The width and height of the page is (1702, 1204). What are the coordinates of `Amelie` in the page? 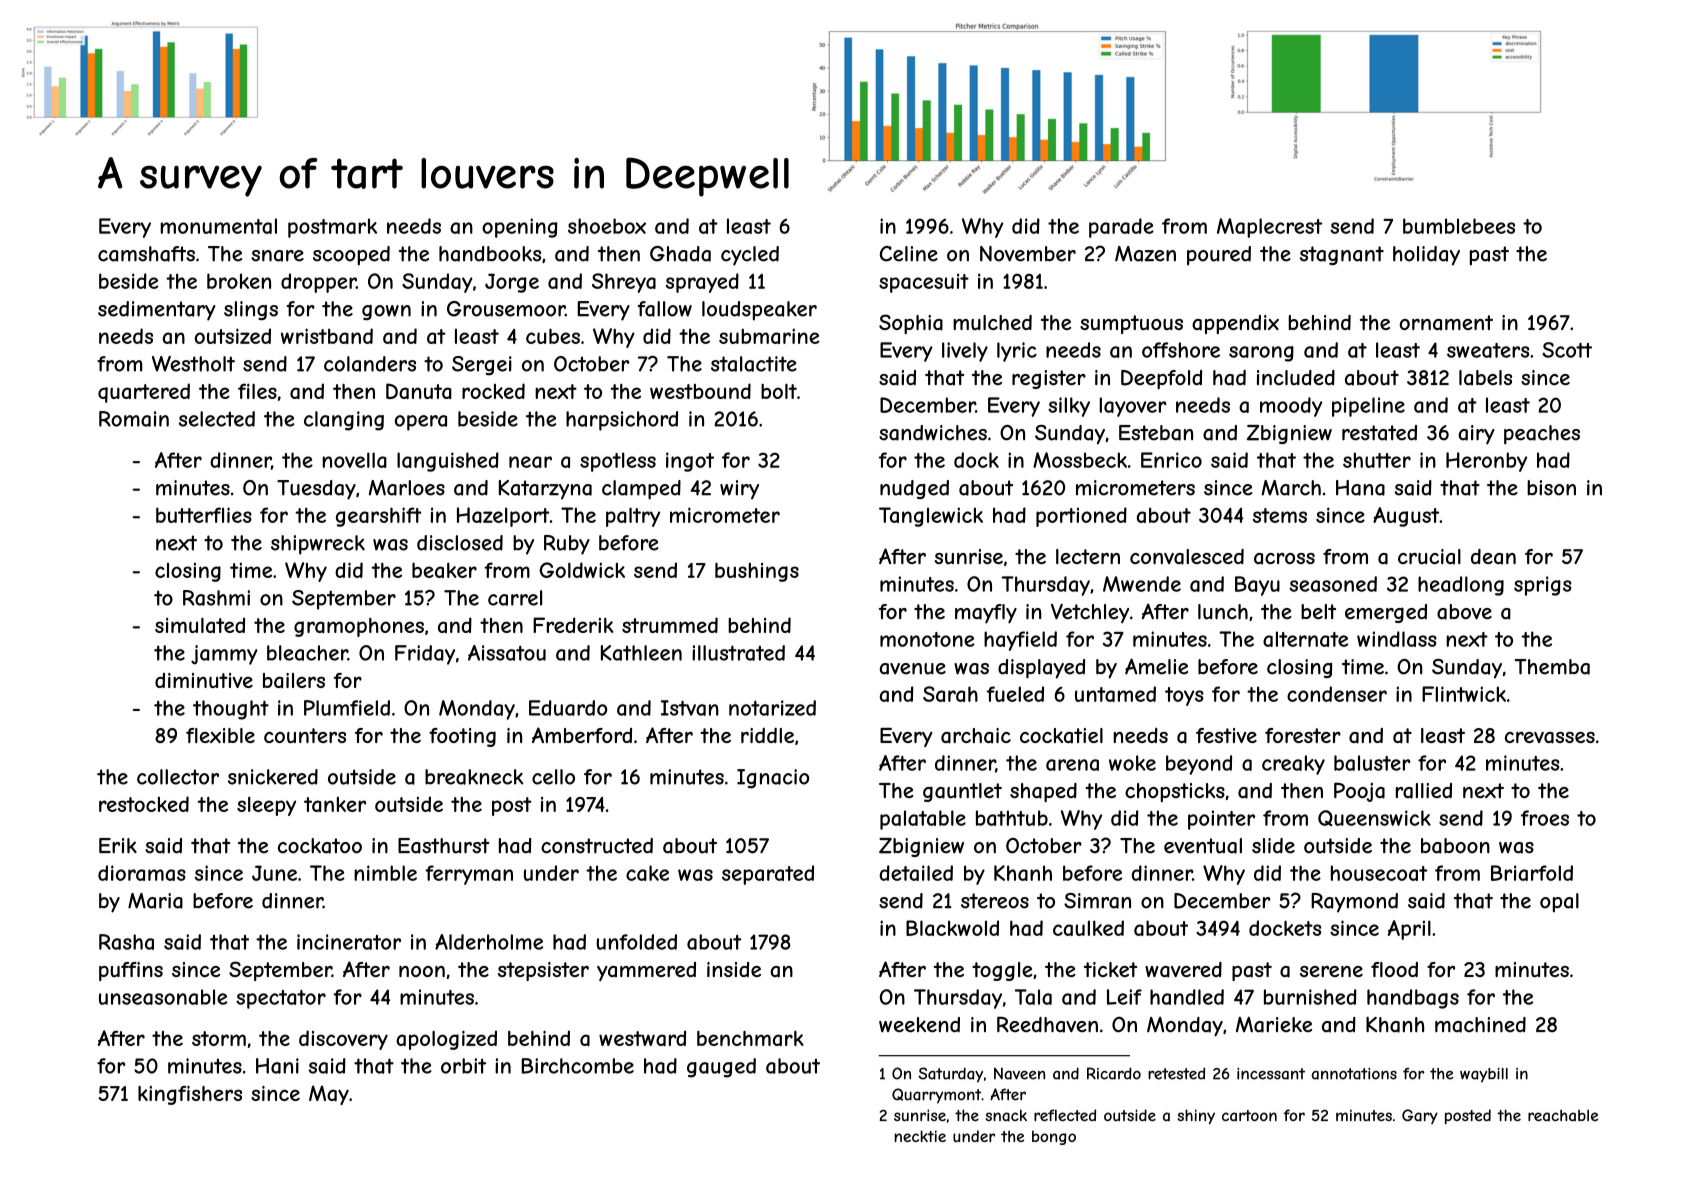 It's located at (1156, 666).
